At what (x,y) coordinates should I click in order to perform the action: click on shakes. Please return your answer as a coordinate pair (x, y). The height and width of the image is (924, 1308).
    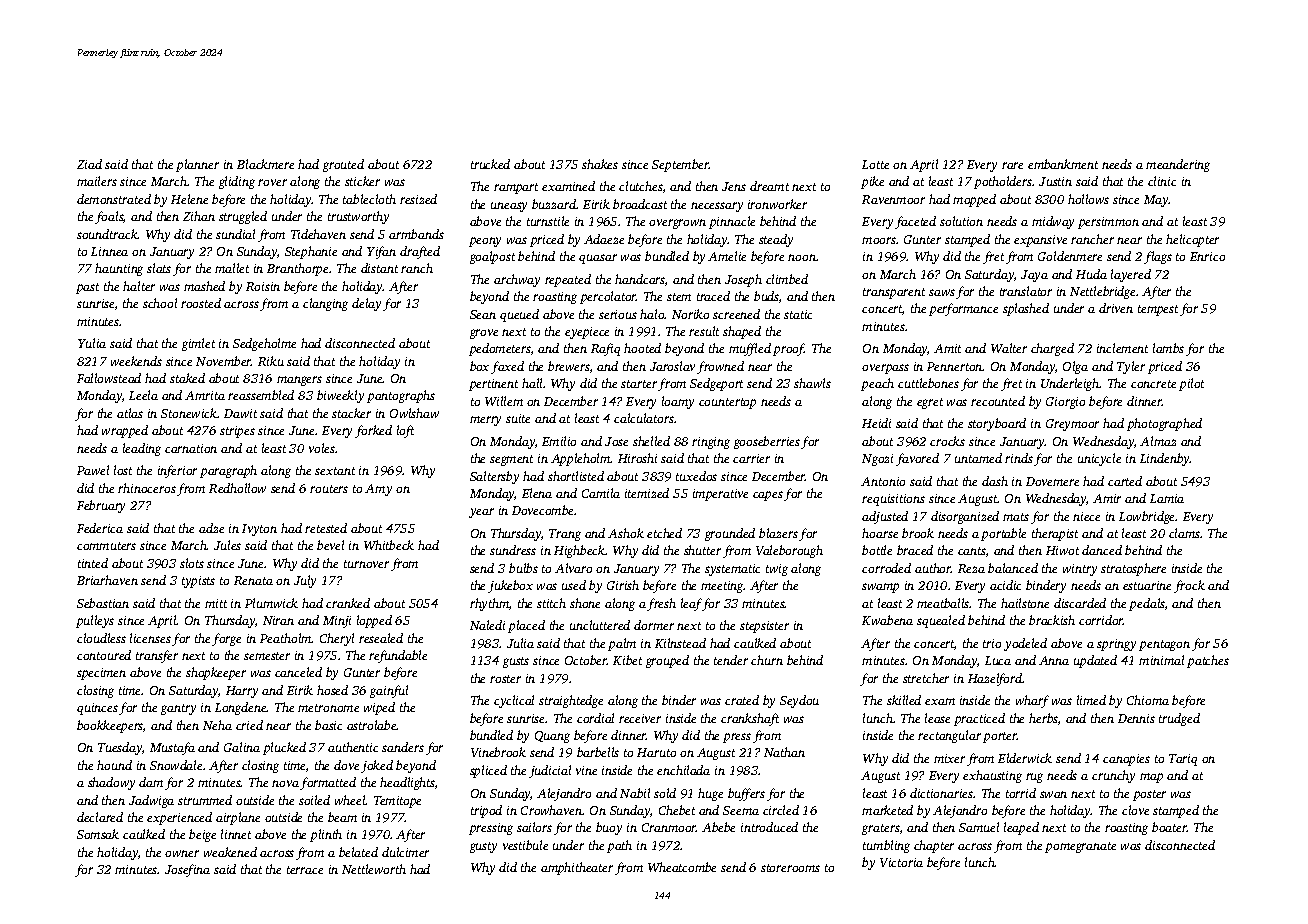
    Looking at the image, I should click on (600, 164).
